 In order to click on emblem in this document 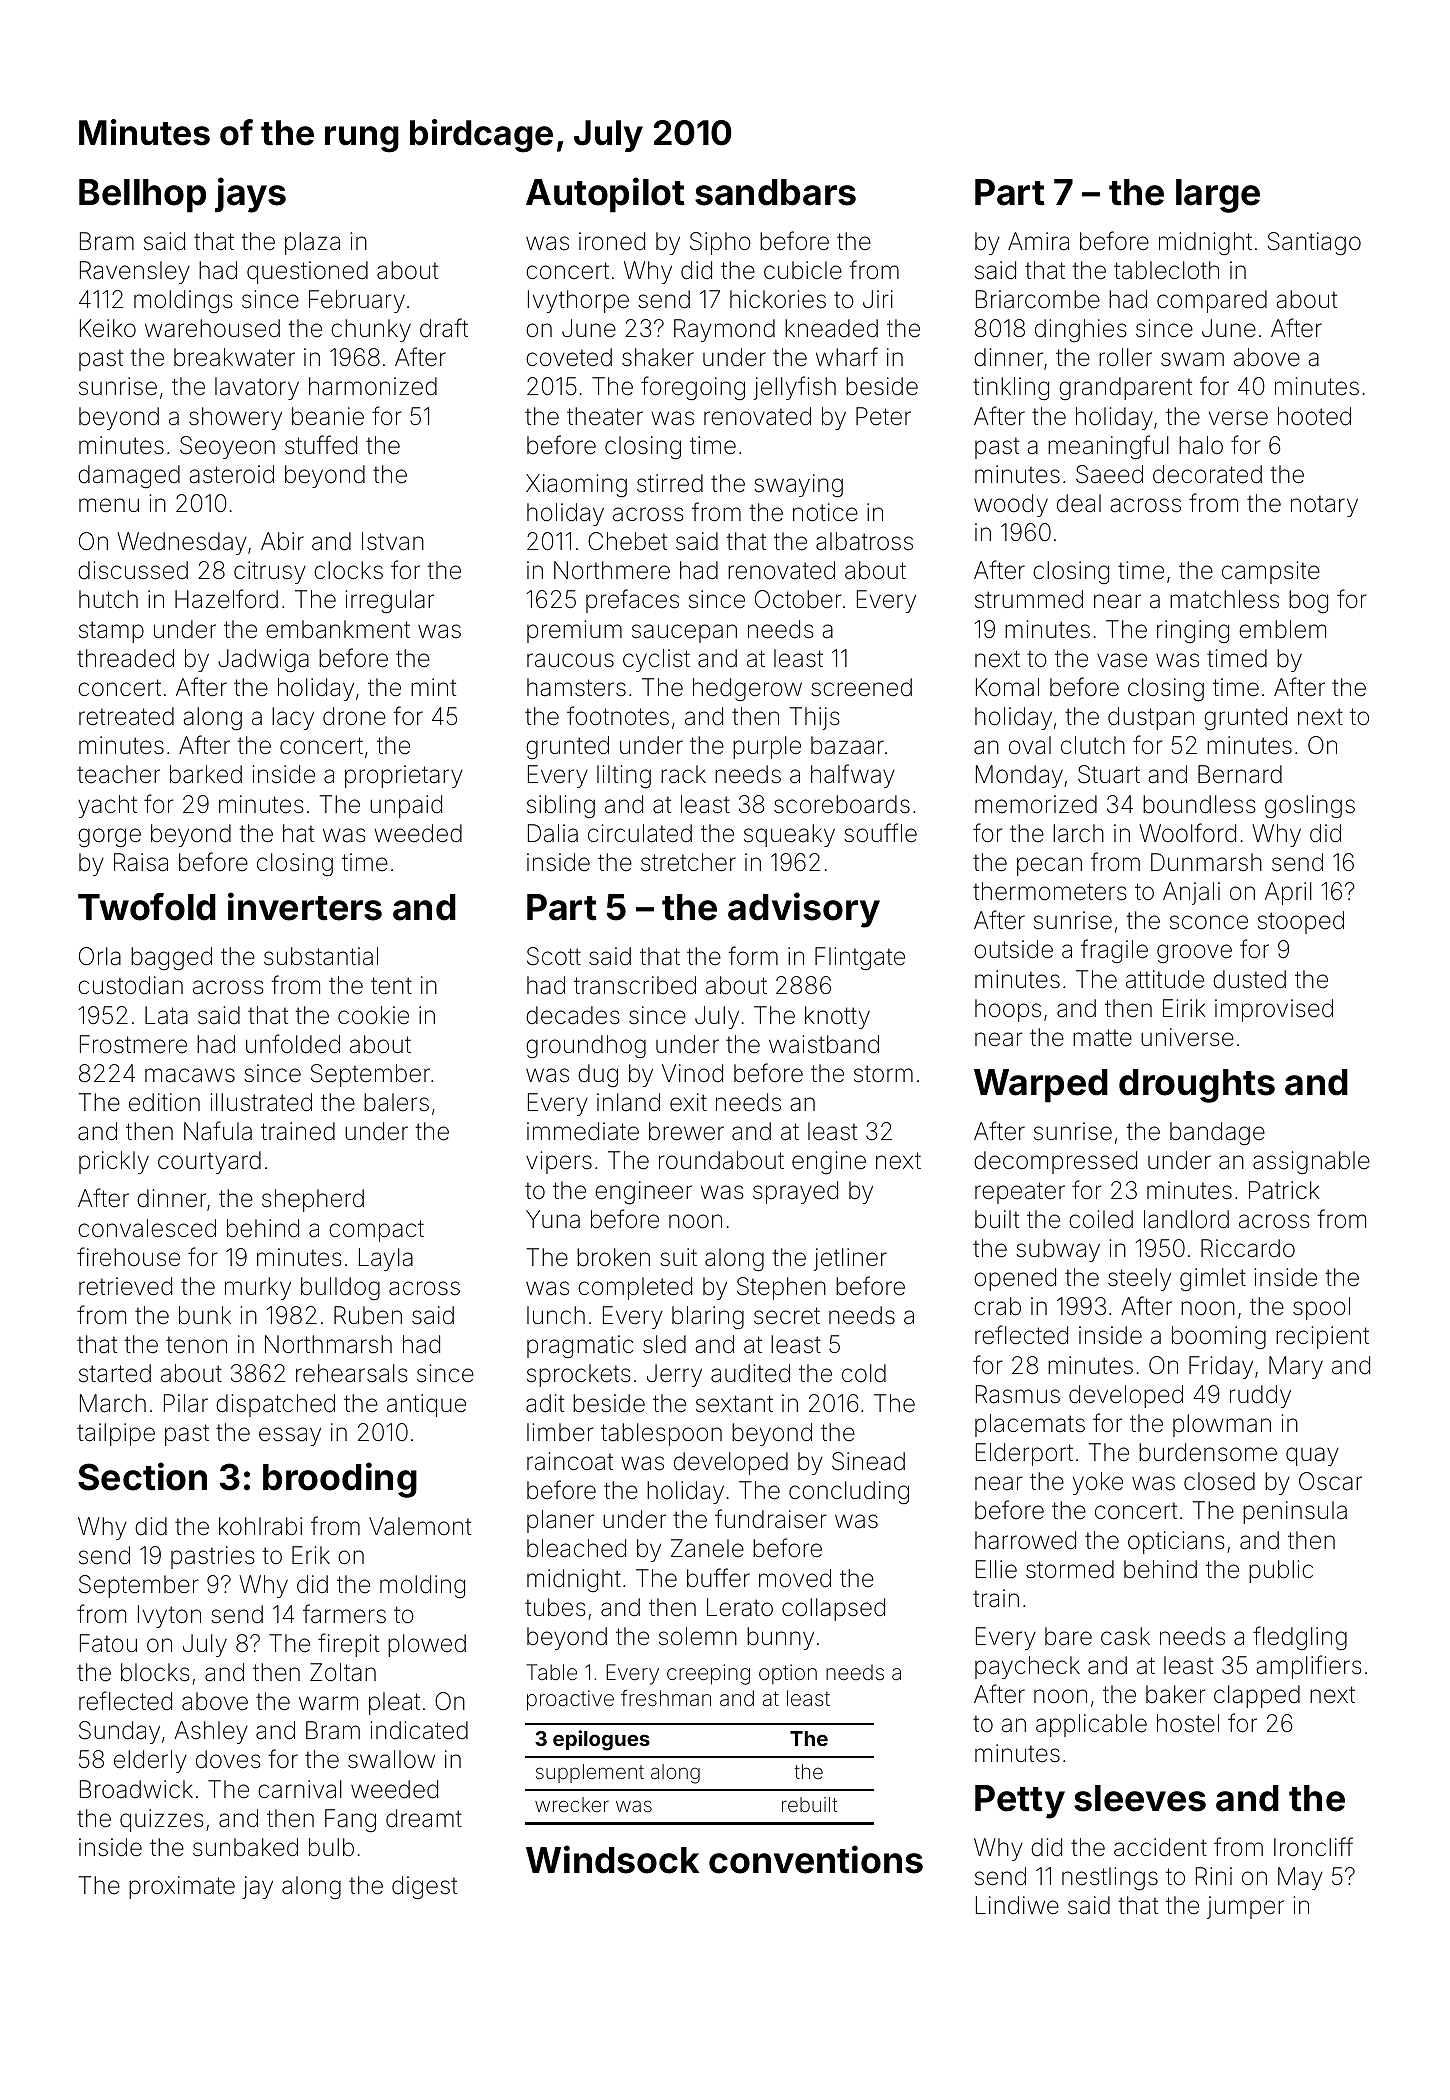, I will do `click(1282, 629)`.
